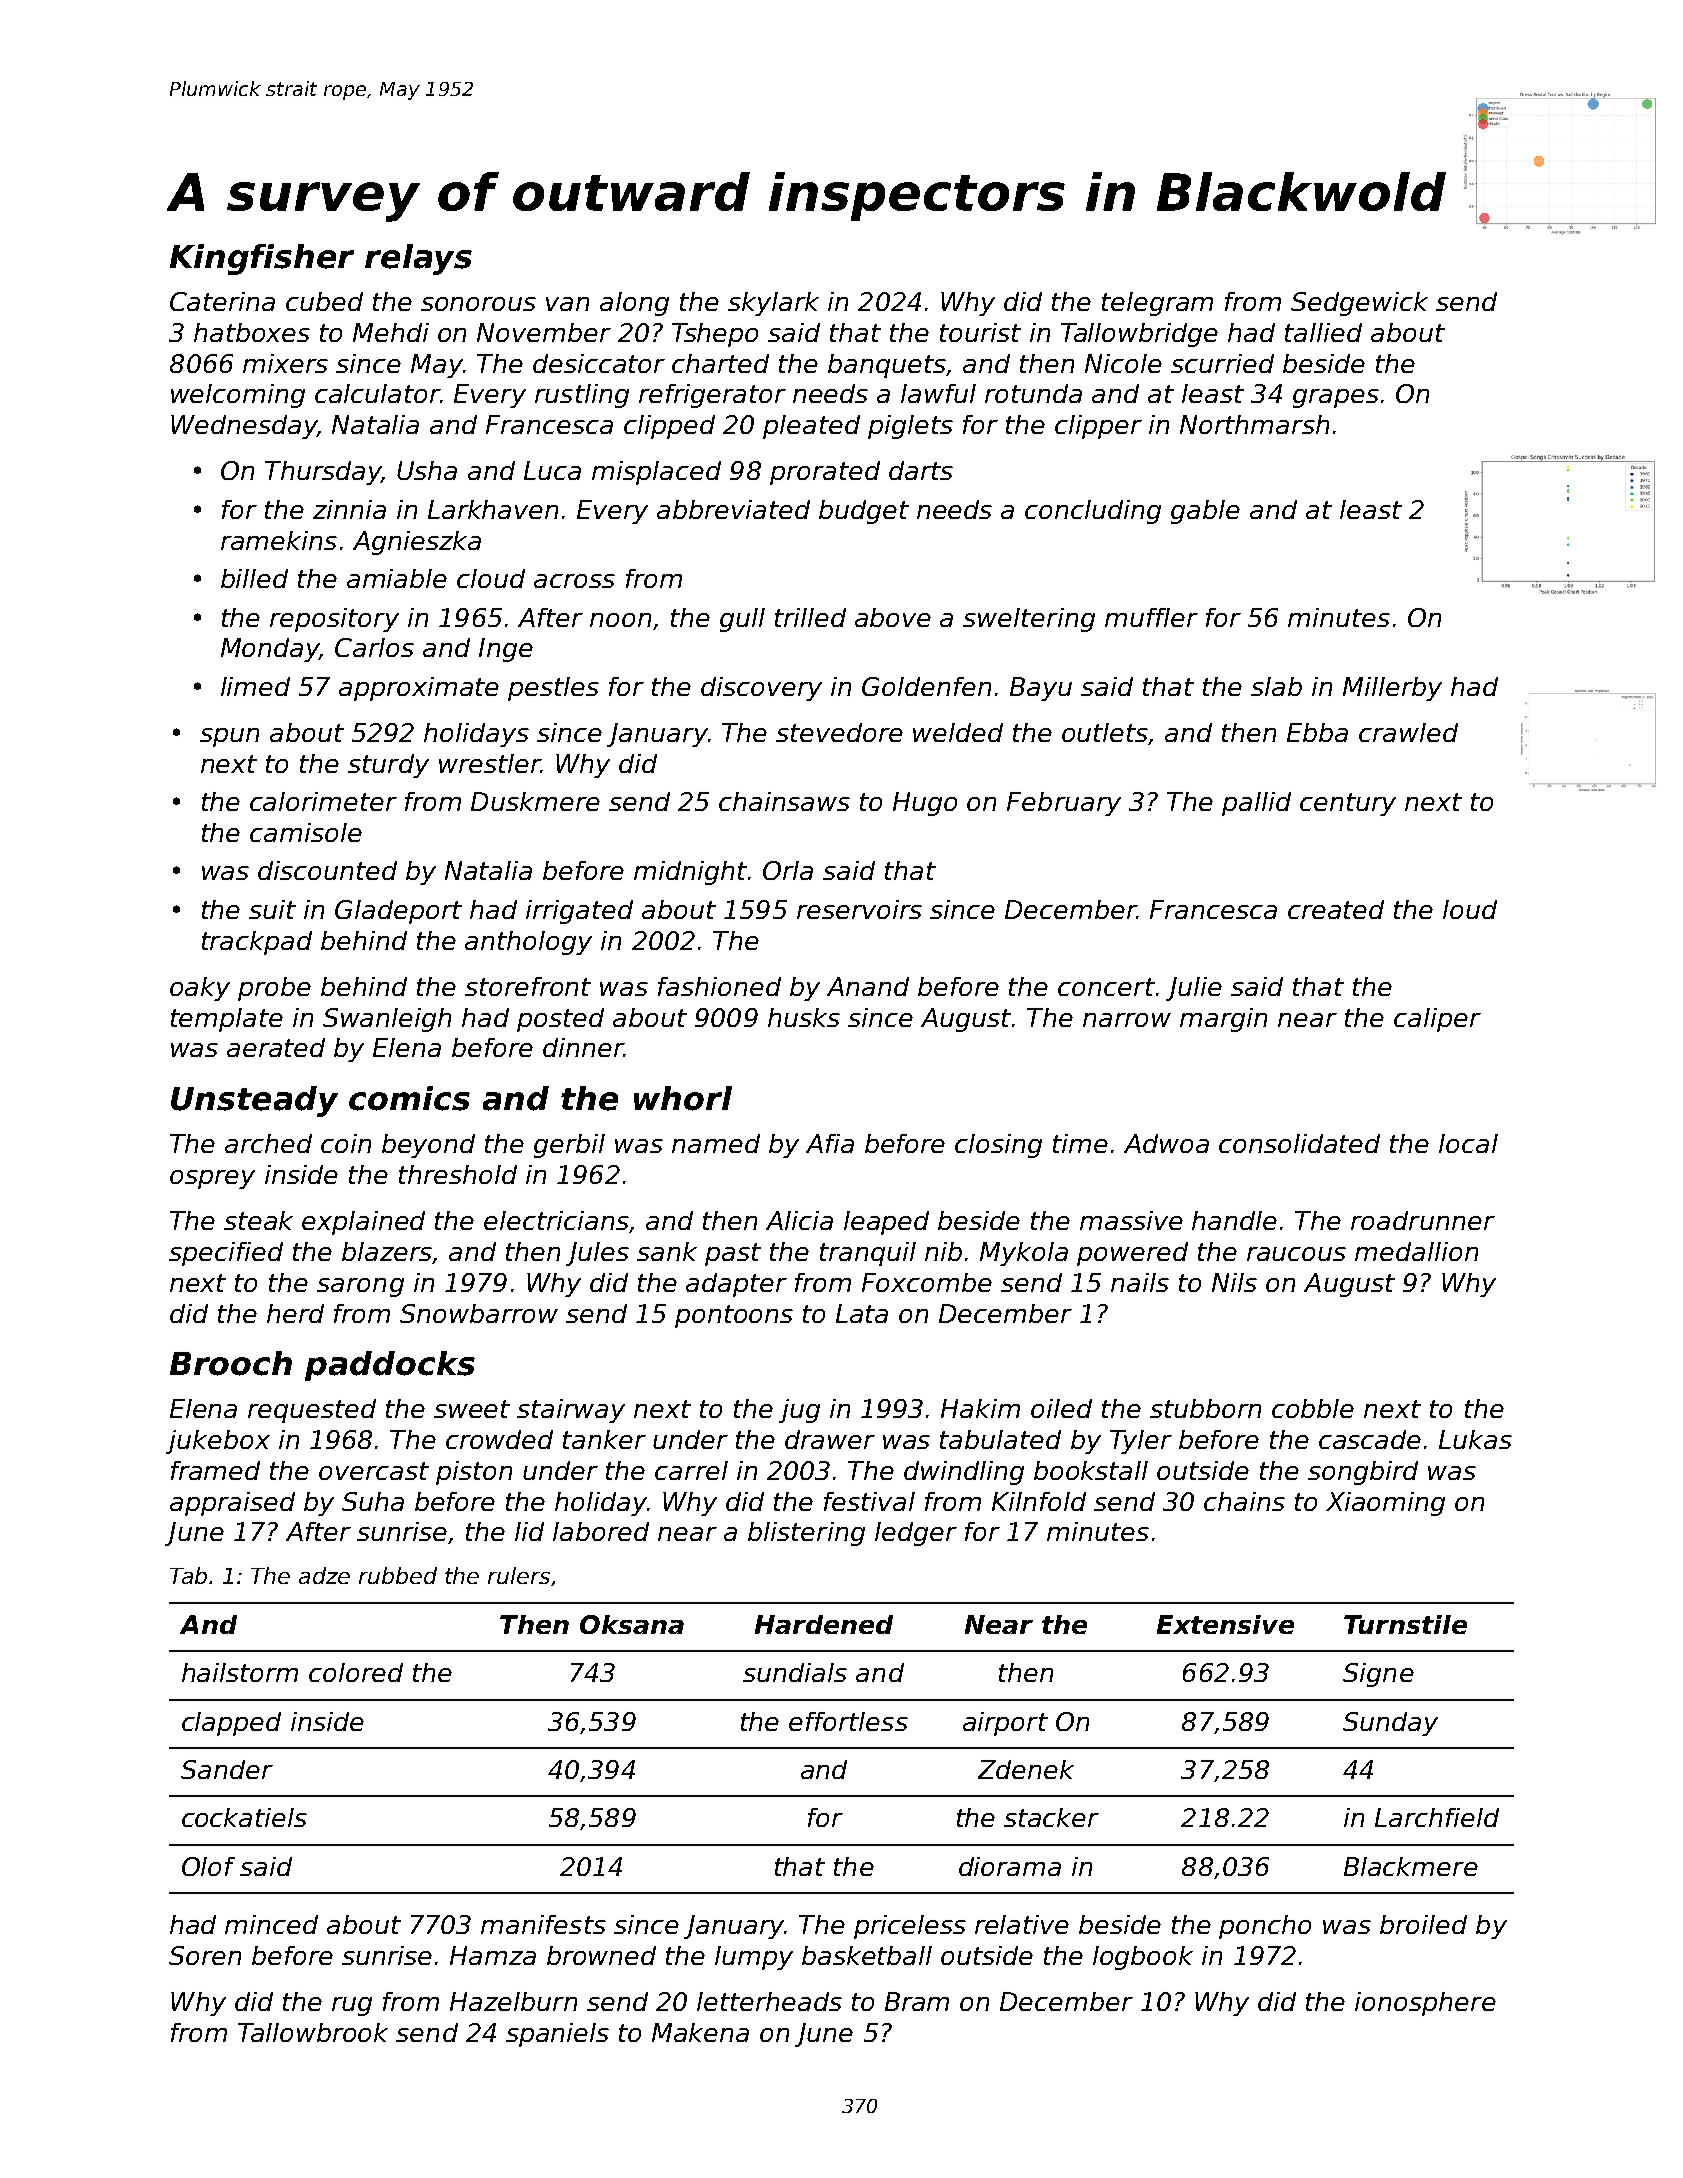 The image size is (1683, 2178). What do you see at coordinates (398, 912) in the screenshot?
I see `Gladeport` at bounding box center [398, 912].
